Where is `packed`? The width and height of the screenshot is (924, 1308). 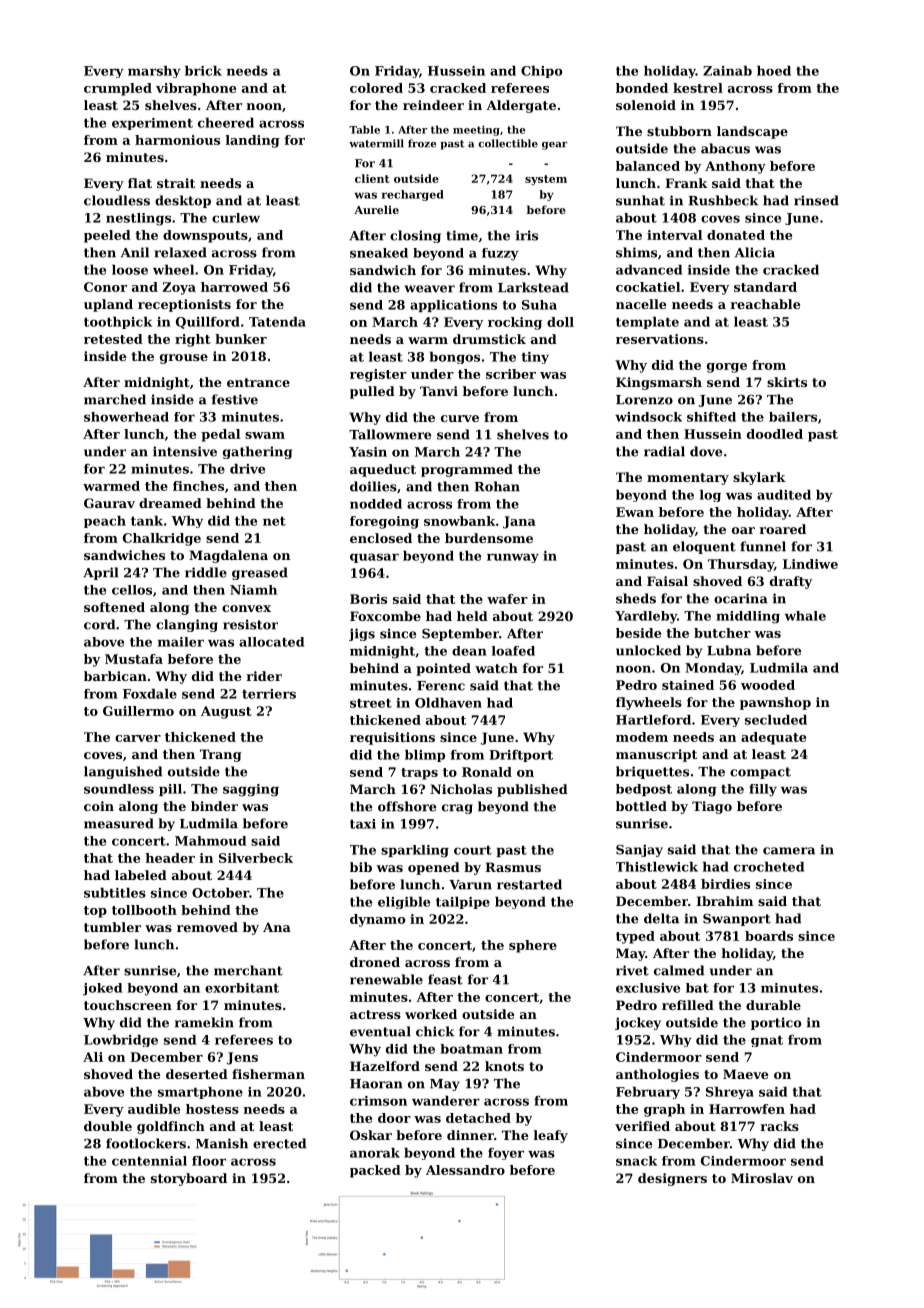
packed is located at coordinates (375, 1171).
